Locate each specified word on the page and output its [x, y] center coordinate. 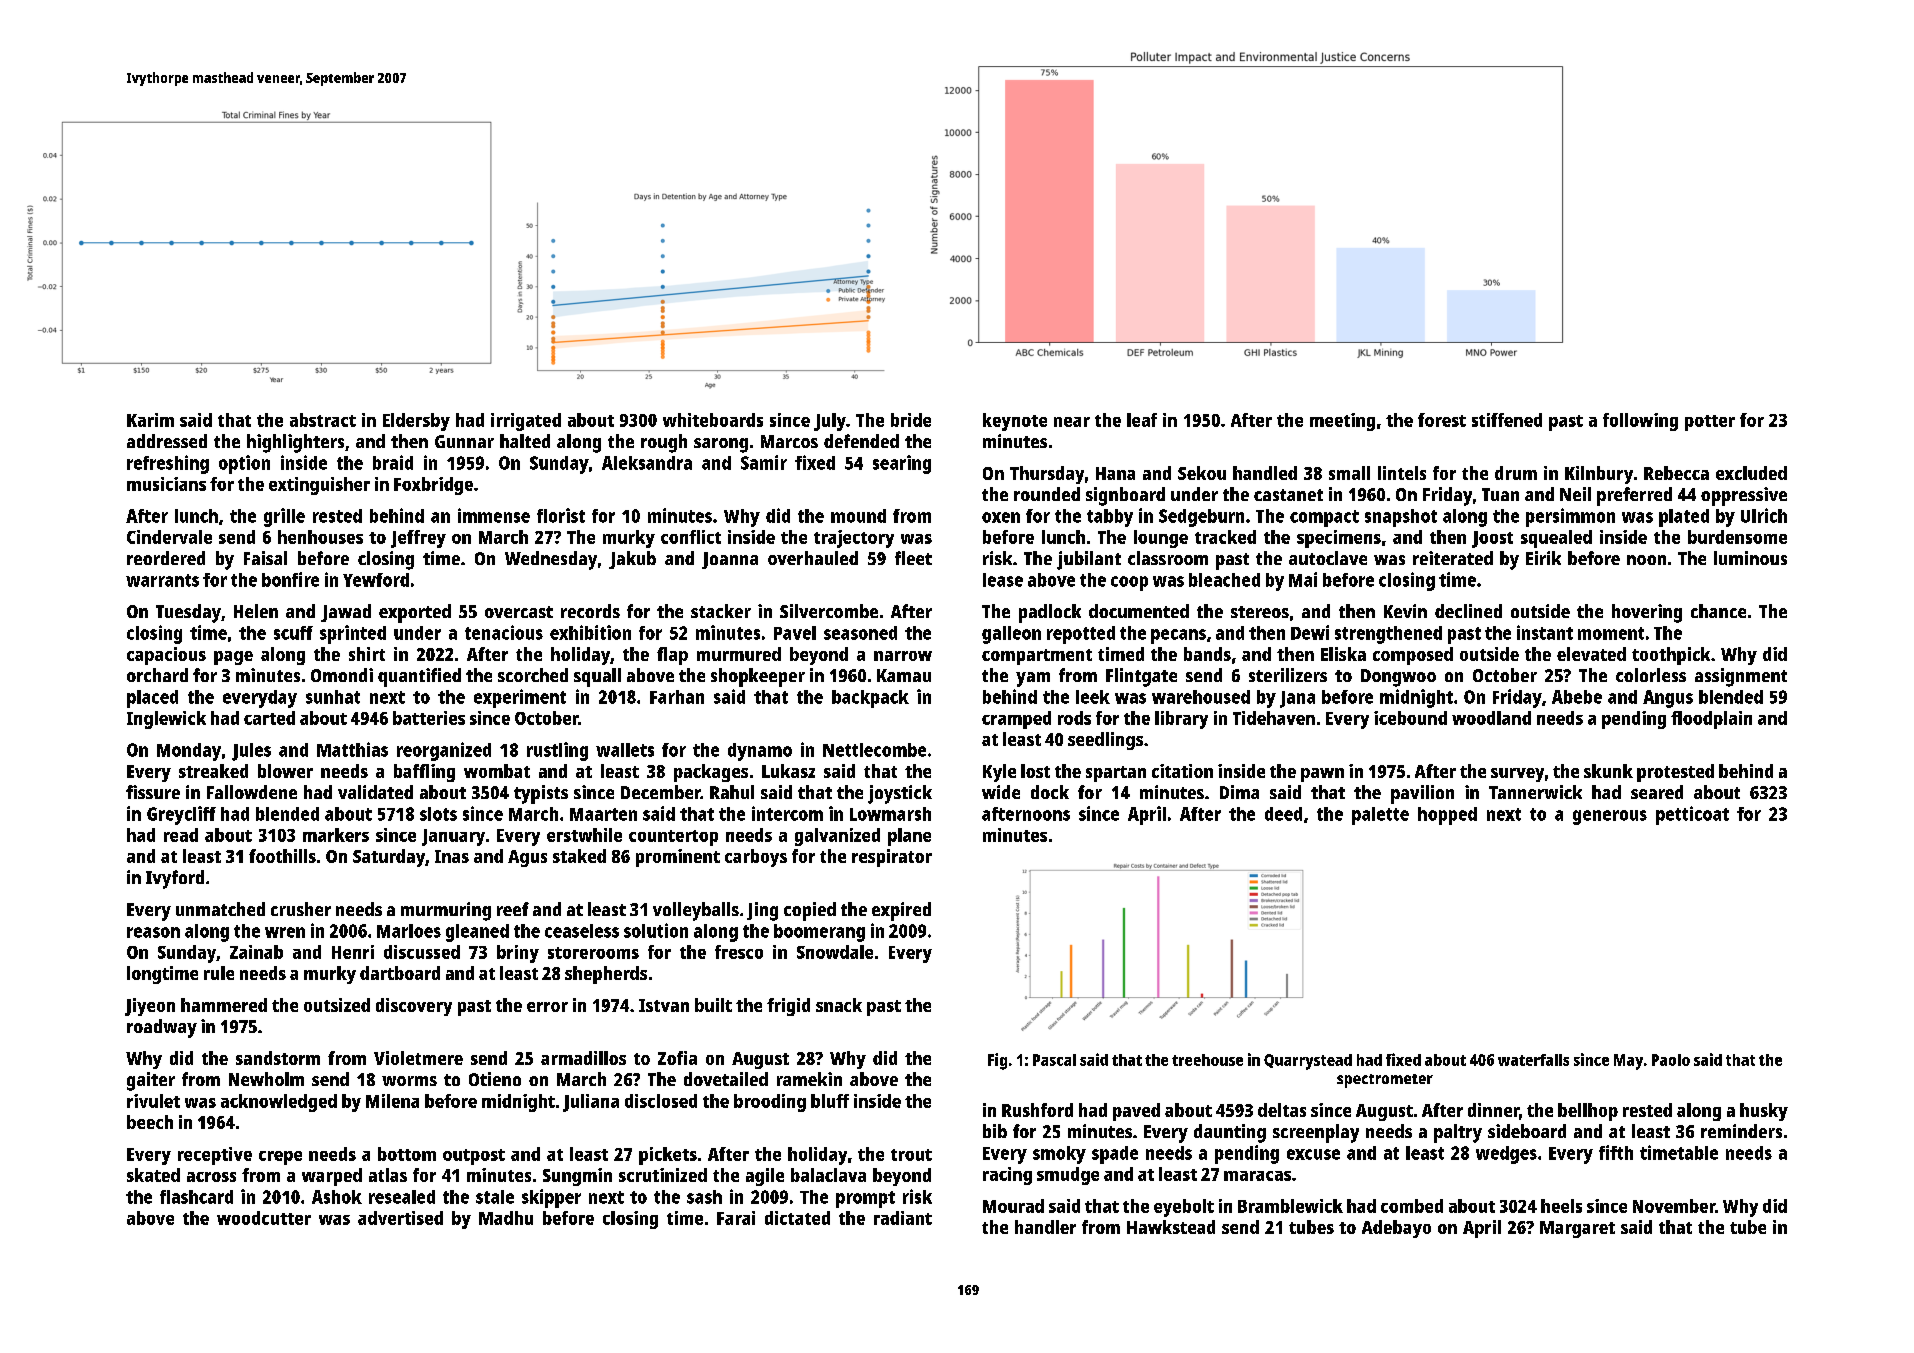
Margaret [1577, 1229]
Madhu [506, 1218]
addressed [167, 441]
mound [858, 516]
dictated [797, 1218]
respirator [892, 858]
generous [1610, 817]
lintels [1402, 473]
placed [152, 699]
